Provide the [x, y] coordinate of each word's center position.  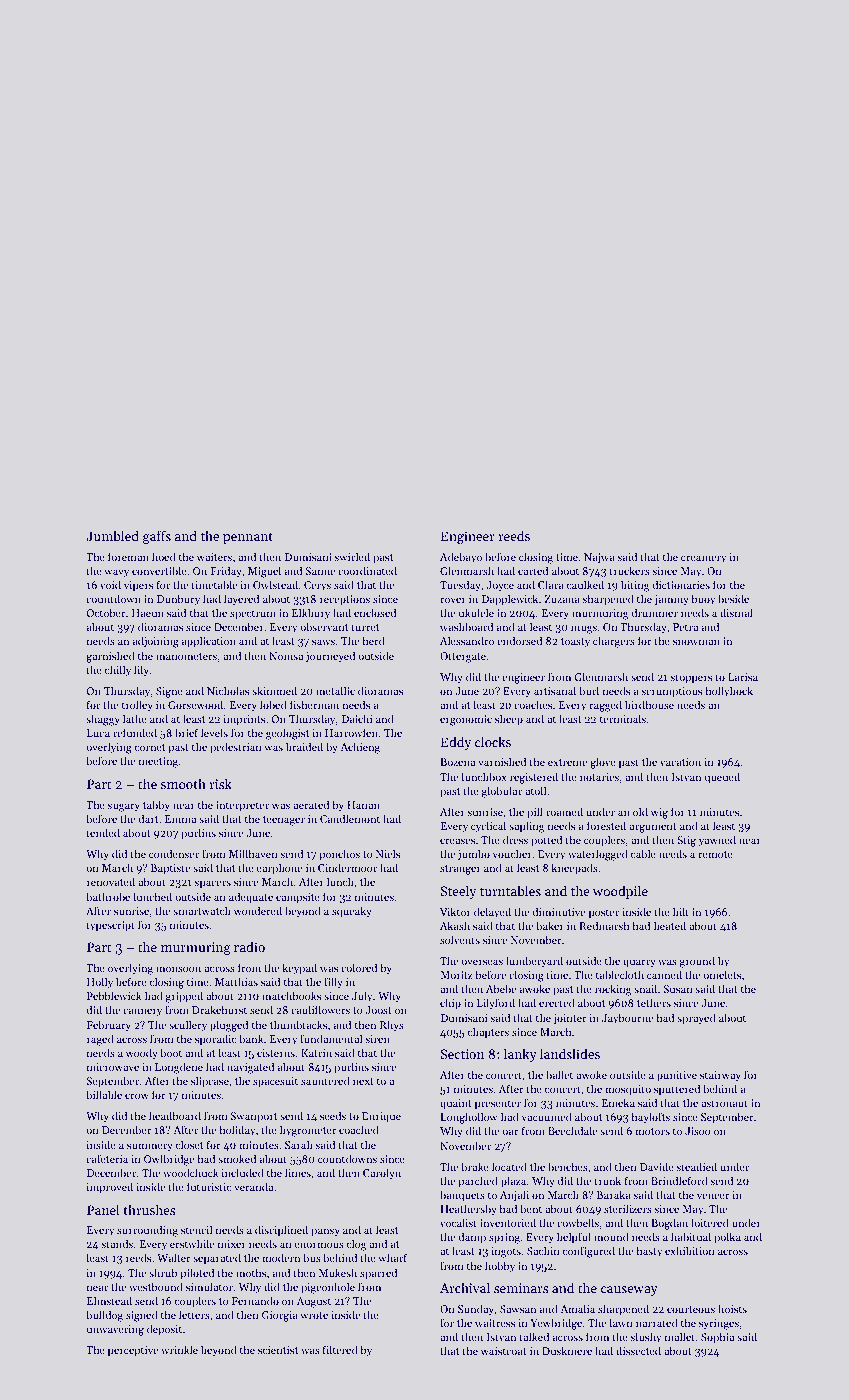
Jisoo [698, 1131]
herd [373, 640]
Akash [455, 925]
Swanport [254, 1117]
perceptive [133, 1351]
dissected [638, 1350]
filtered [340, 1349]
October [106, 612]
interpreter [242, 806]
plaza [513, 1182]
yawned [717, 841]
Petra [685, 627]
